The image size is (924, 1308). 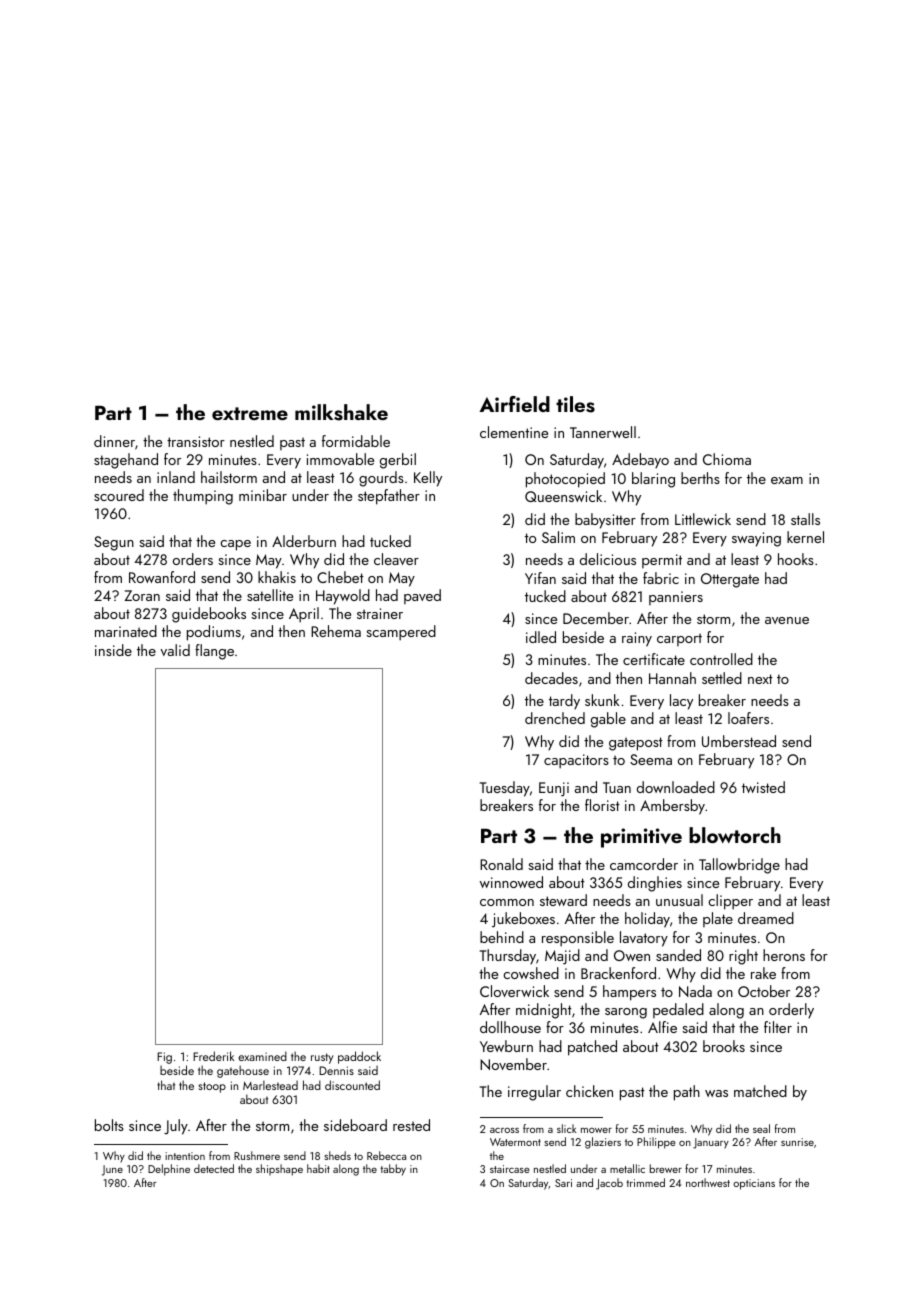 I want to click on Chioma, so click(x=727, y=459).
